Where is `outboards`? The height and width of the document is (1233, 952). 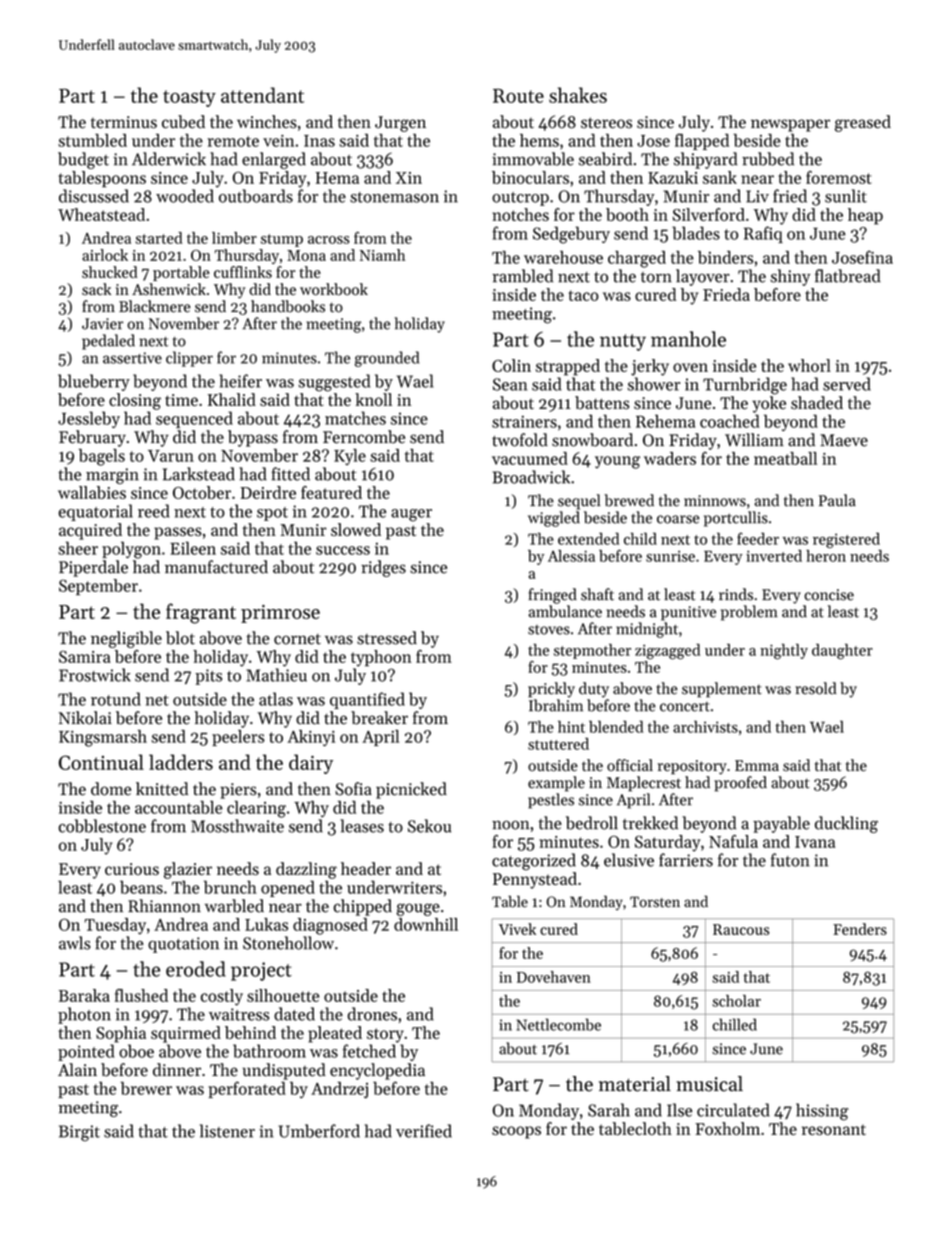
outboards is located at coordinates (256, 196).
